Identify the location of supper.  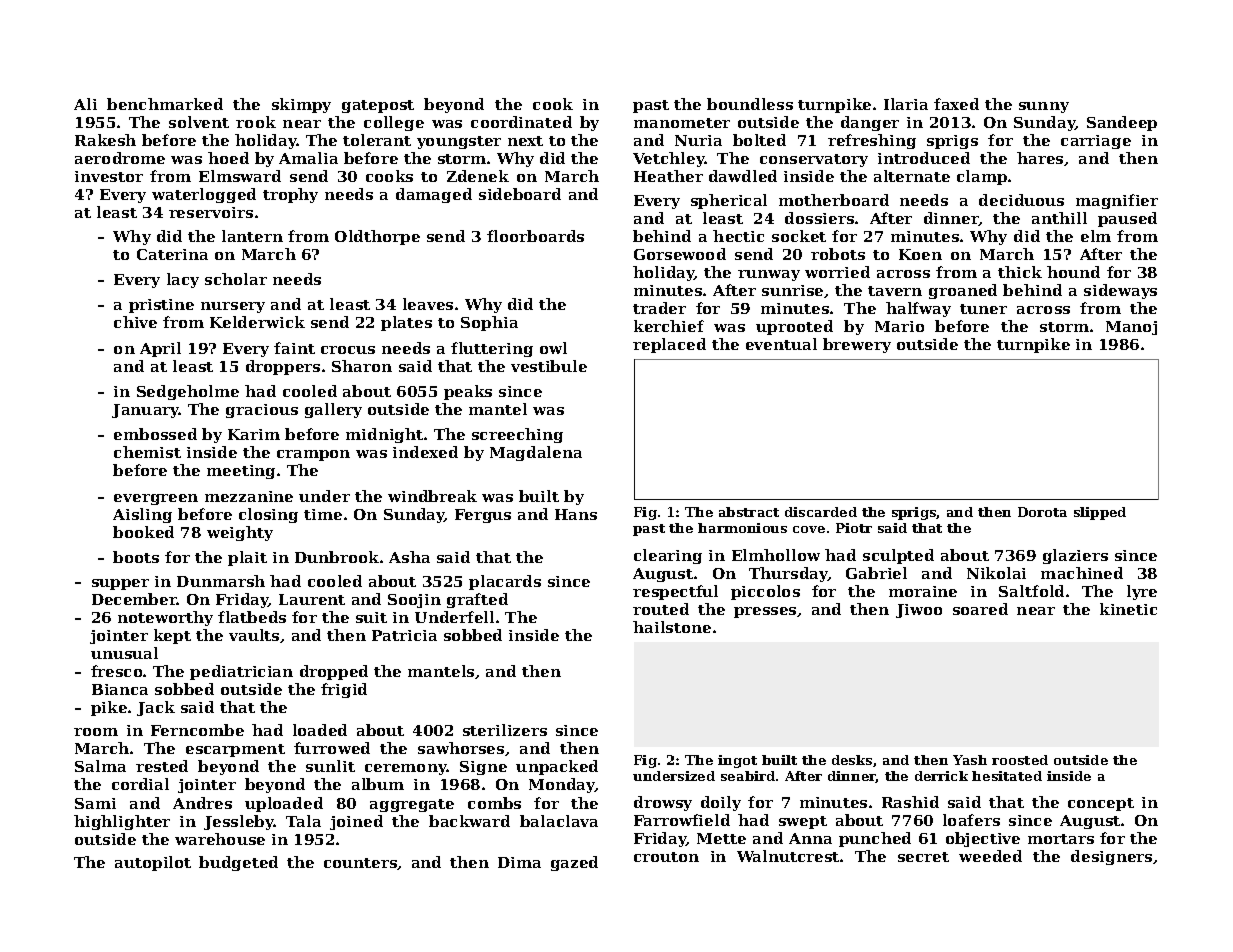
(120, 584).
